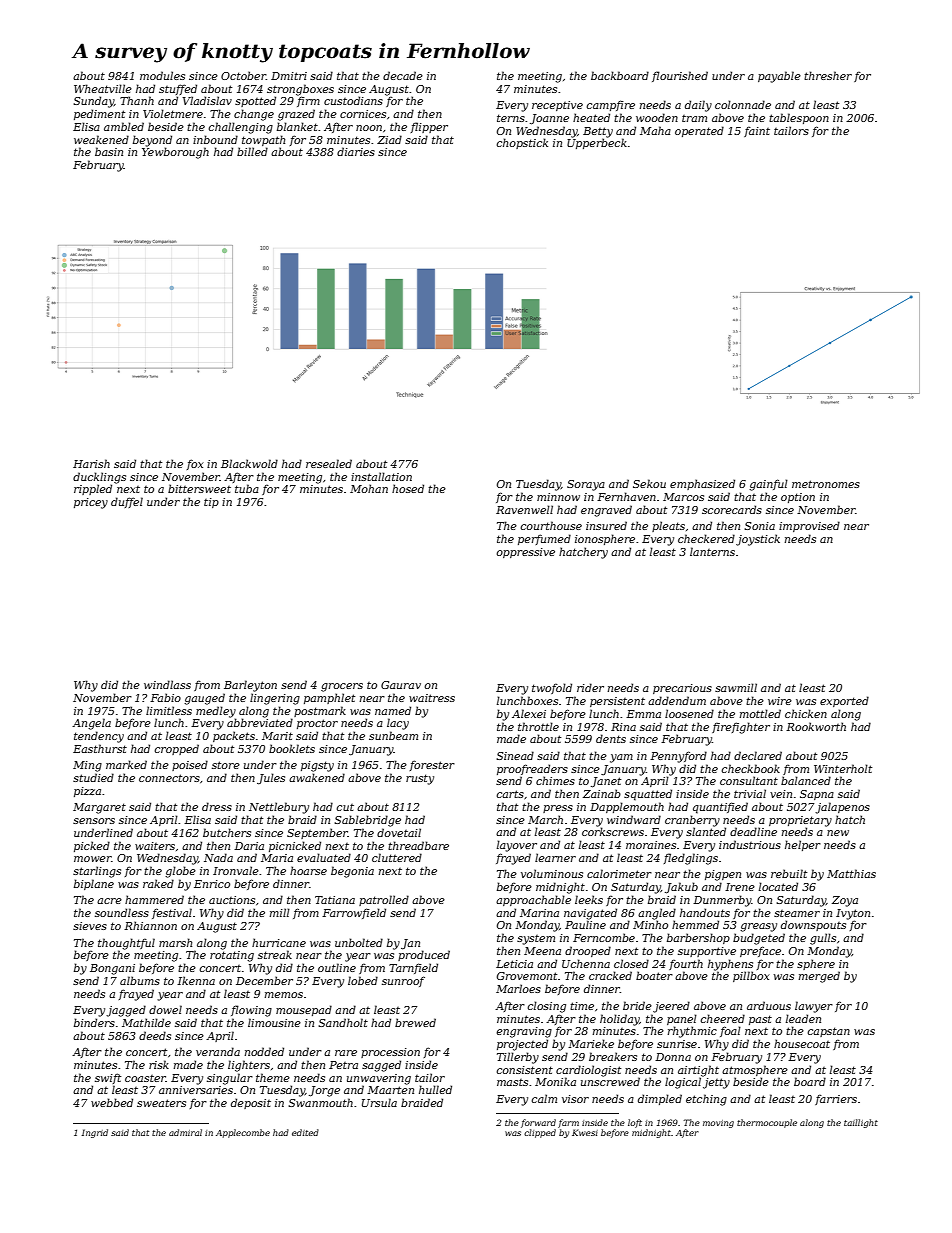 This page has height=1233, width=952. What do you see at coordinates (660, 1099) in the page?
I see `dimpled` at bounding box center [660, 1099].
